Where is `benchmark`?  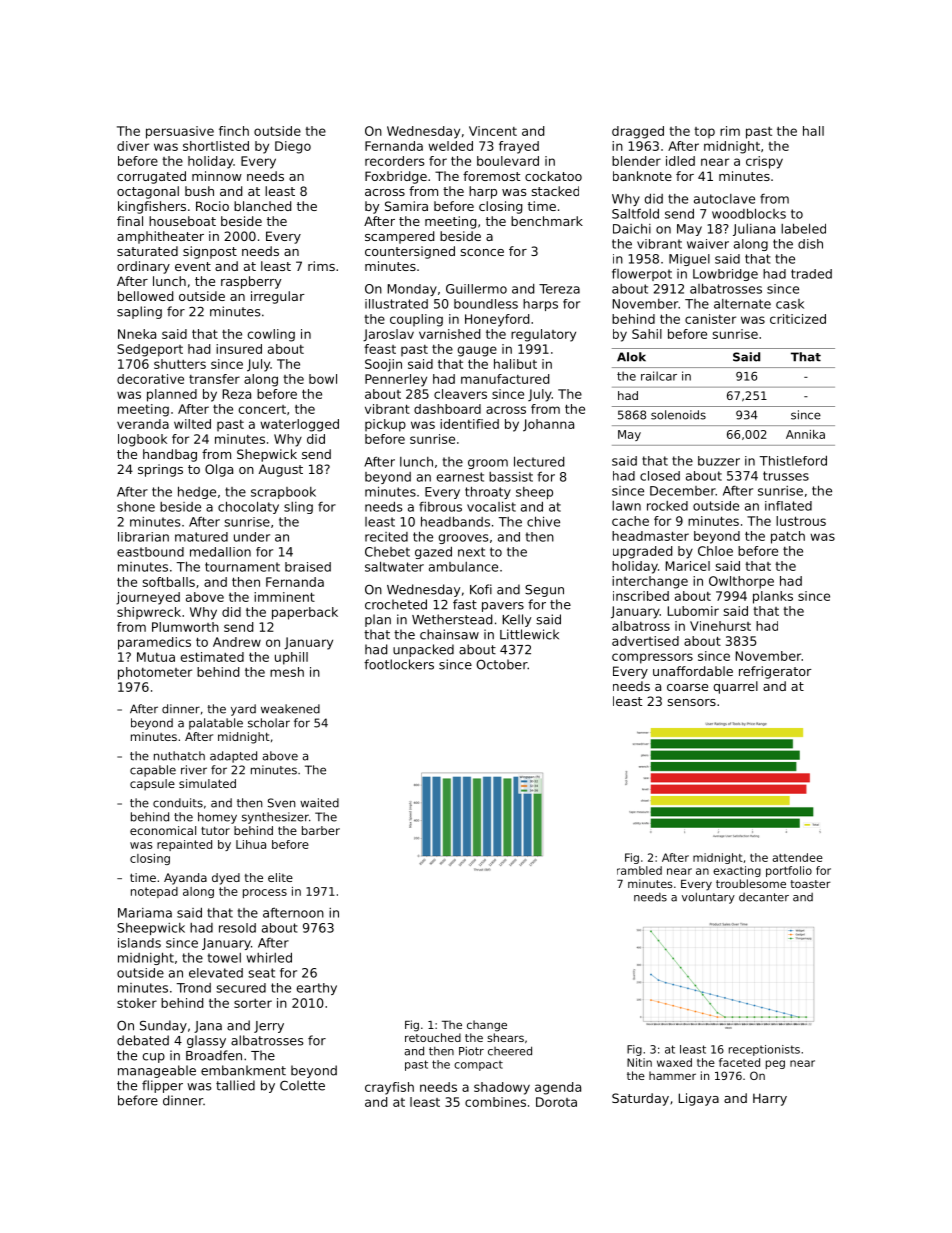
benchmark is located at coordinates (547, 221).
